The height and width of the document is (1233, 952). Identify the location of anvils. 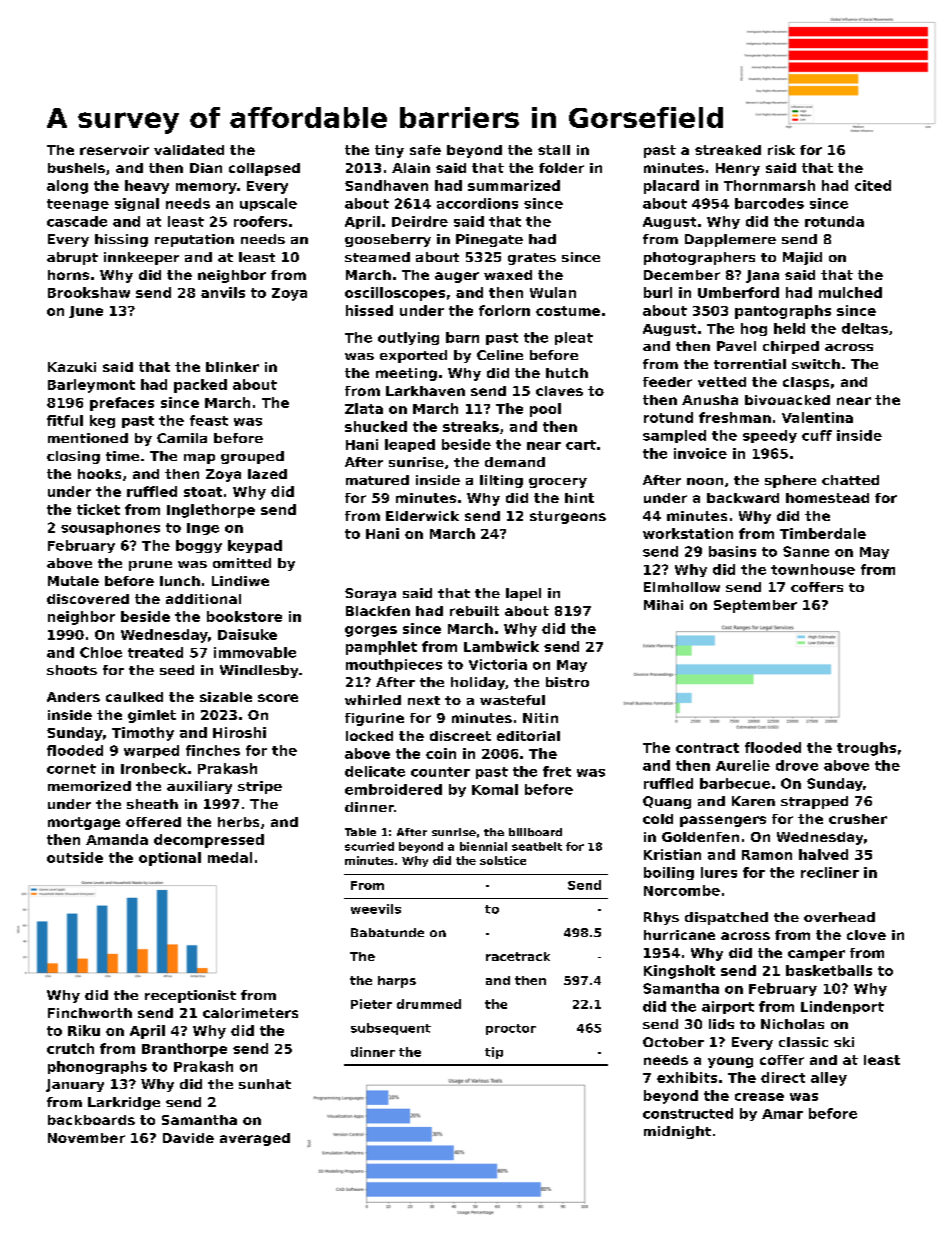
(223, 292).
